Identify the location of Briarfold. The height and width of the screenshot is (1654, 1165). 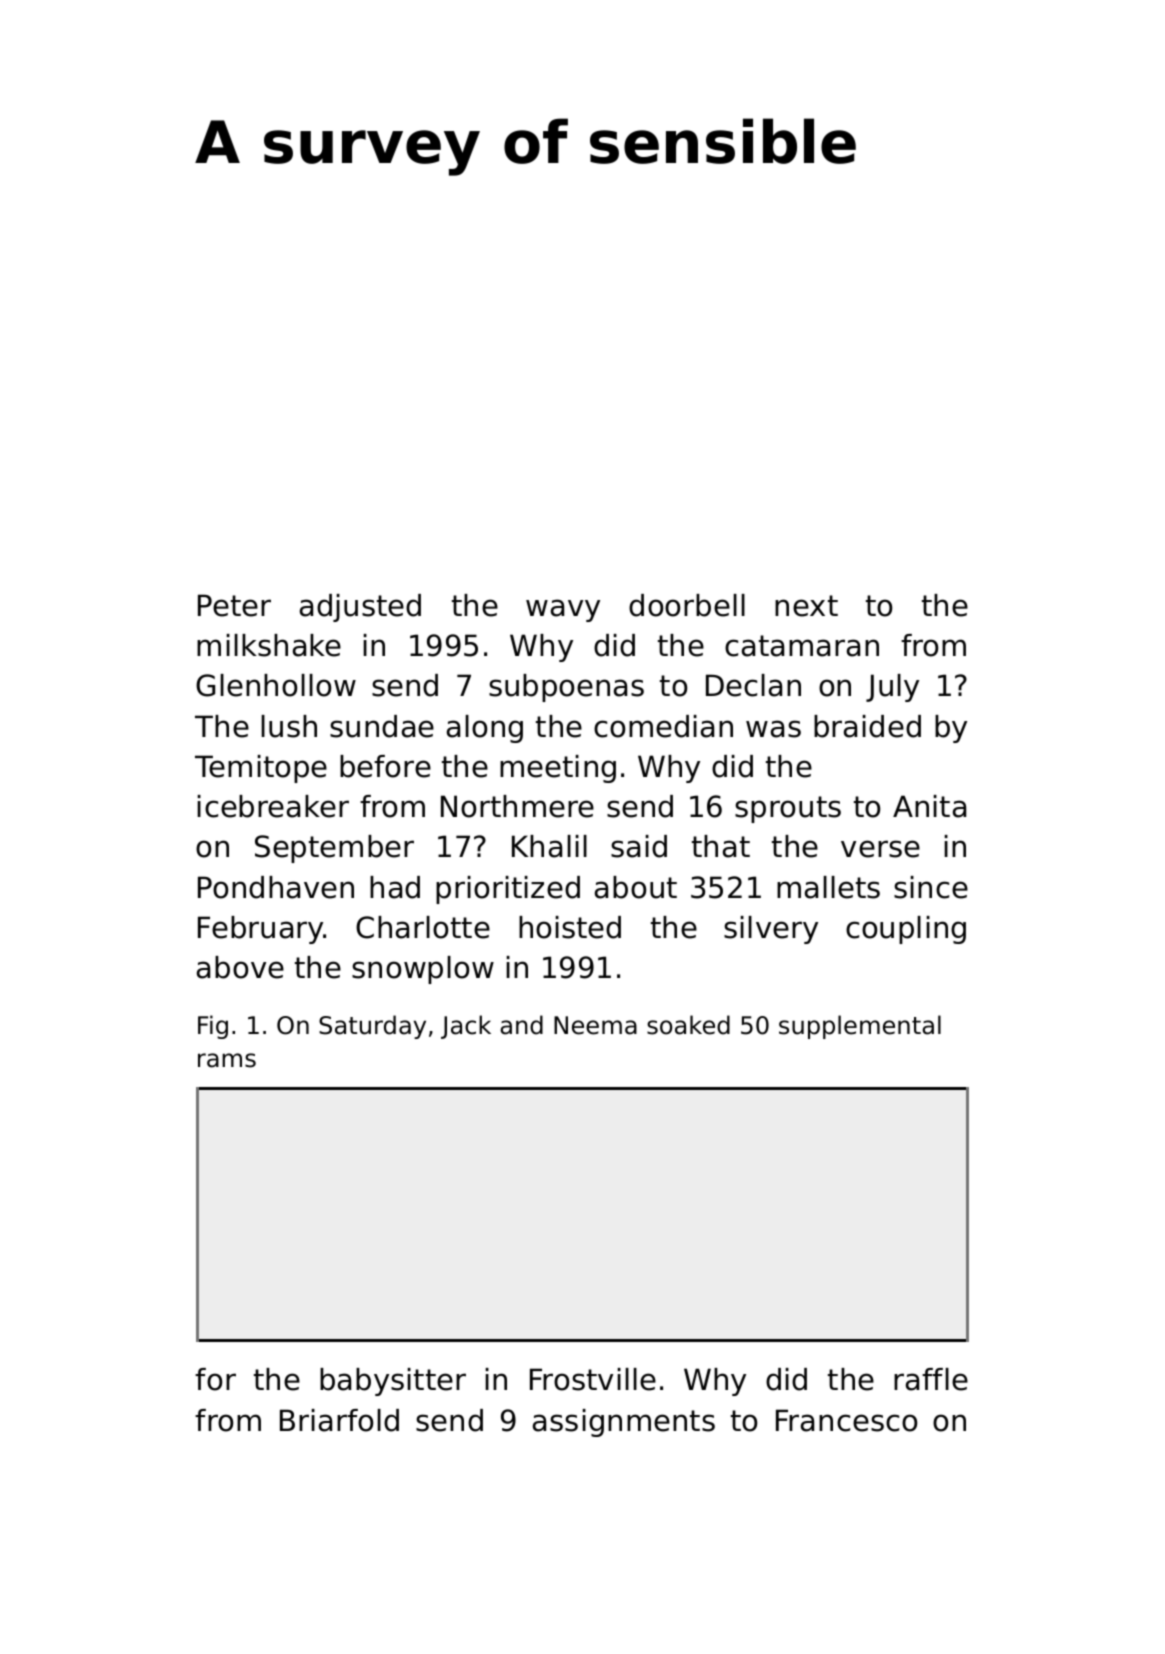
(339, 1420).
